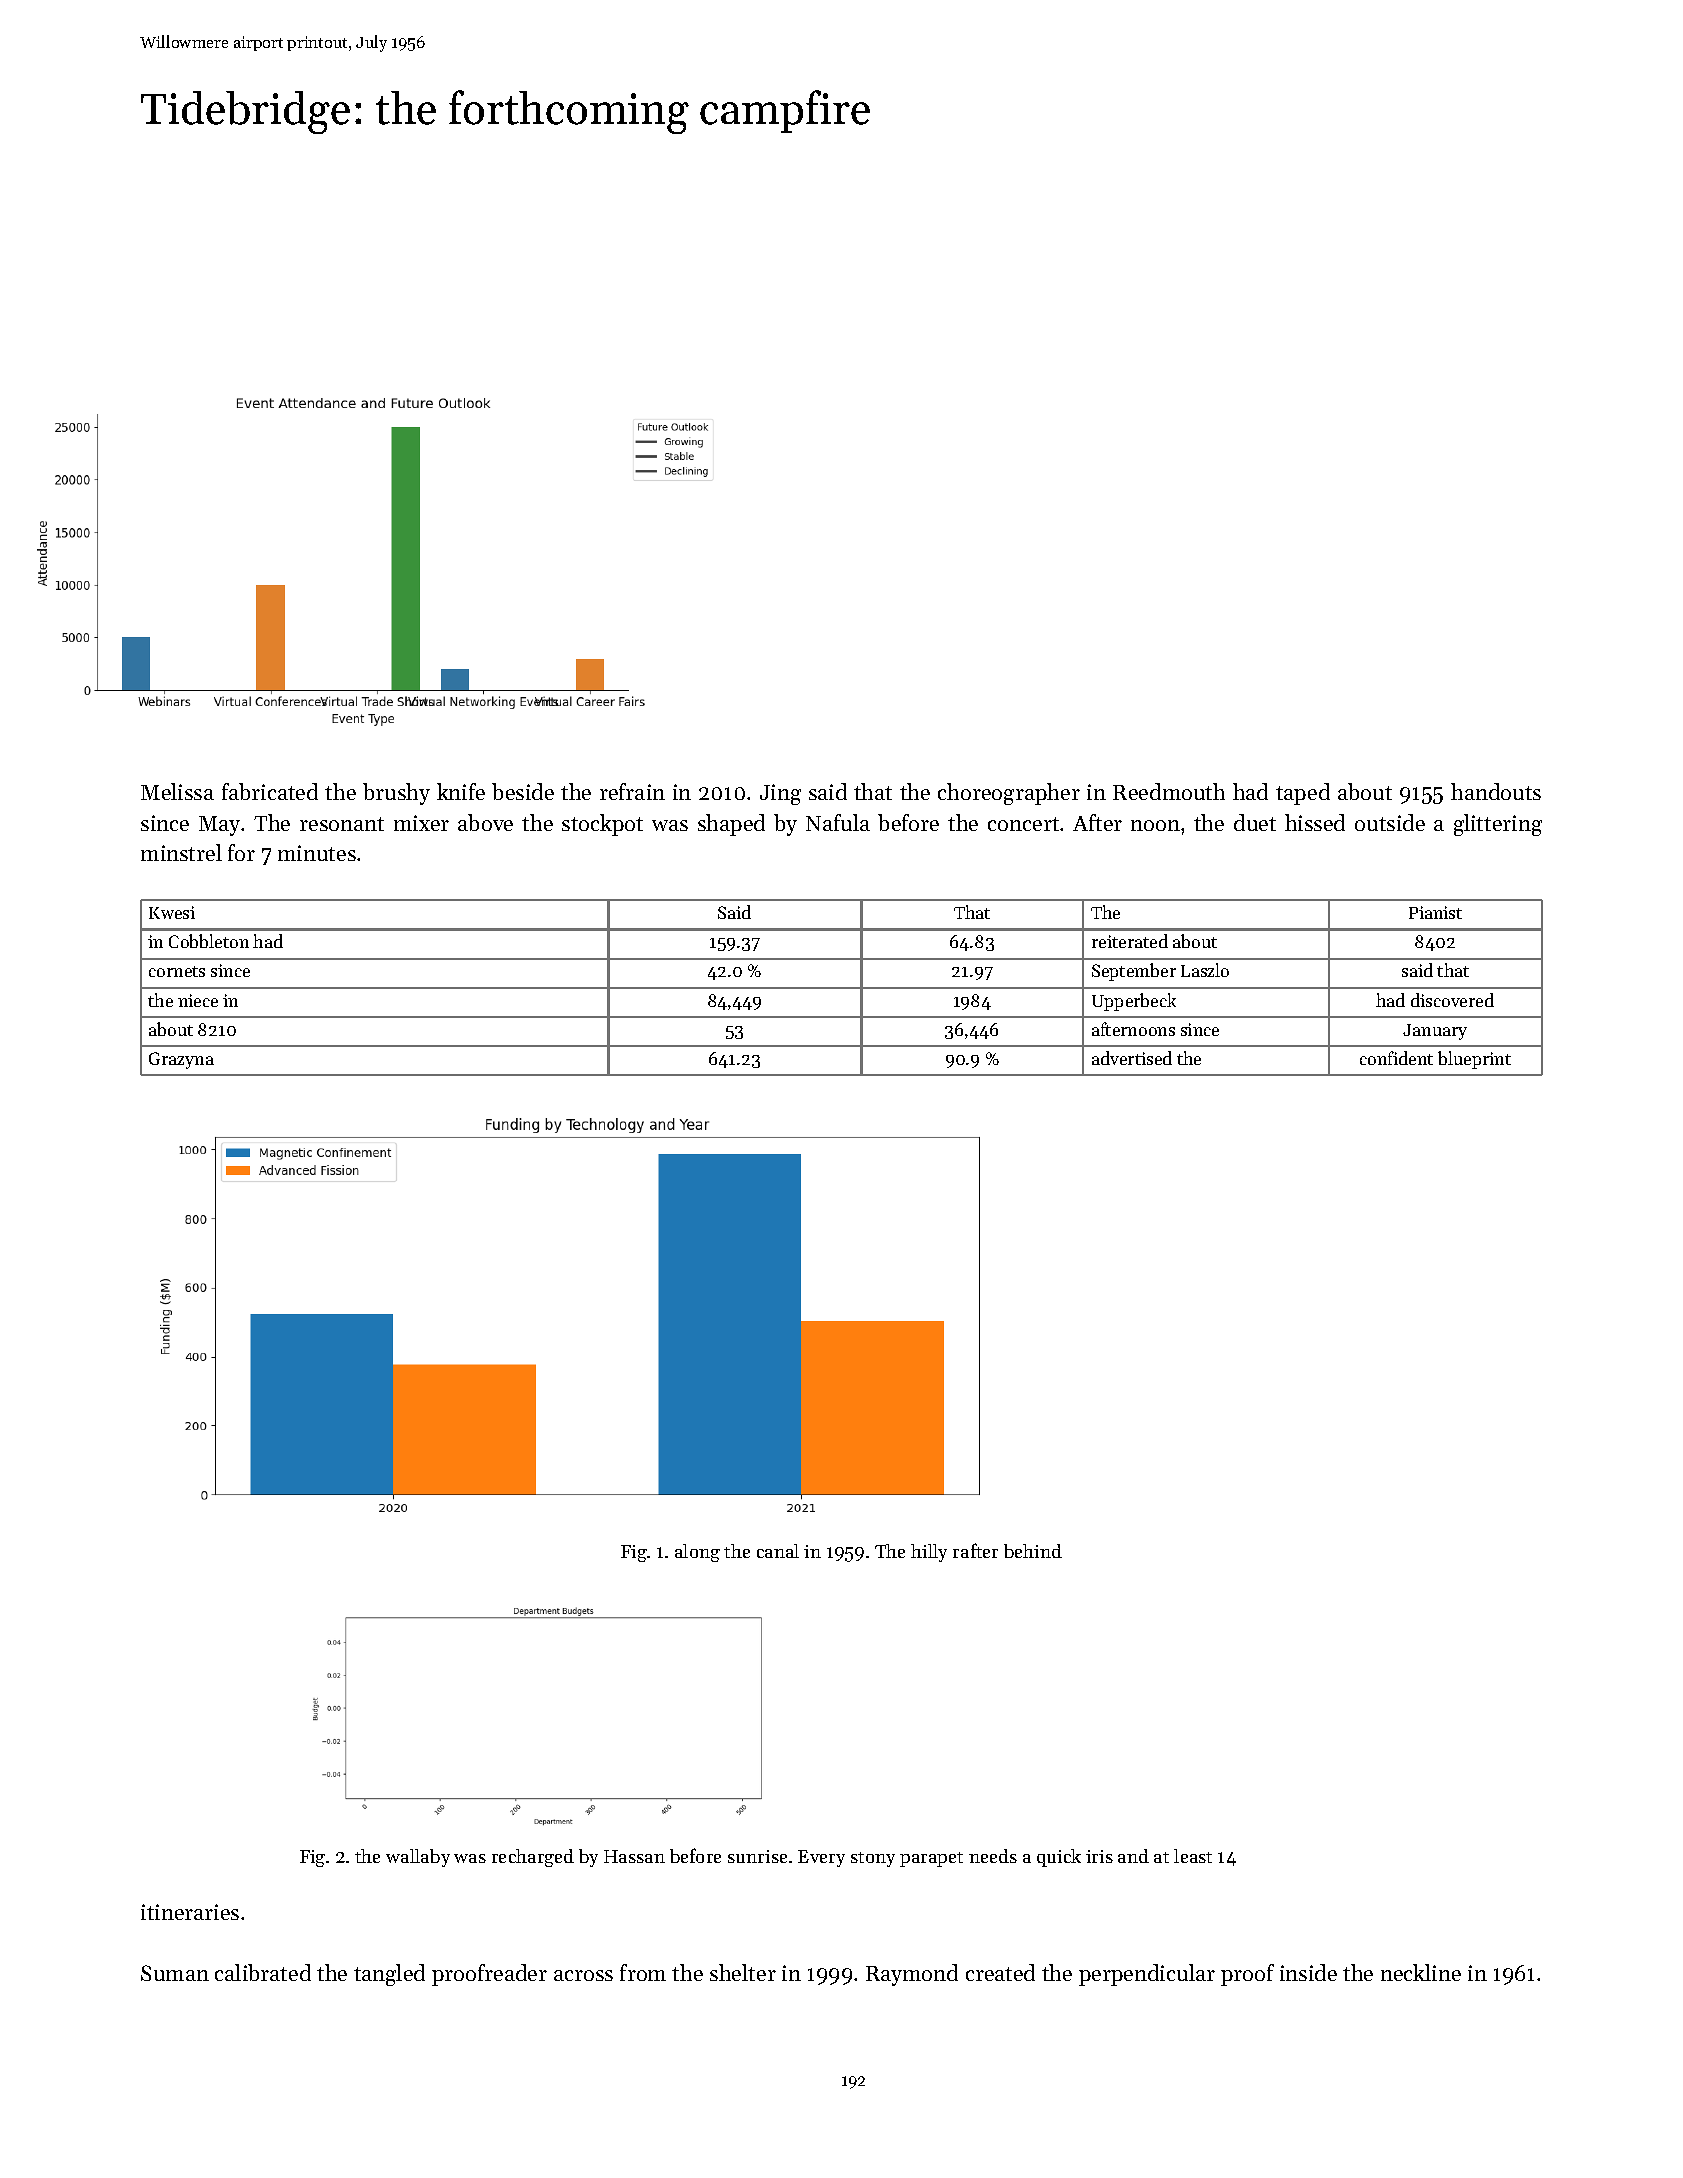  I want to click on Melissa, so click(177, 791).
